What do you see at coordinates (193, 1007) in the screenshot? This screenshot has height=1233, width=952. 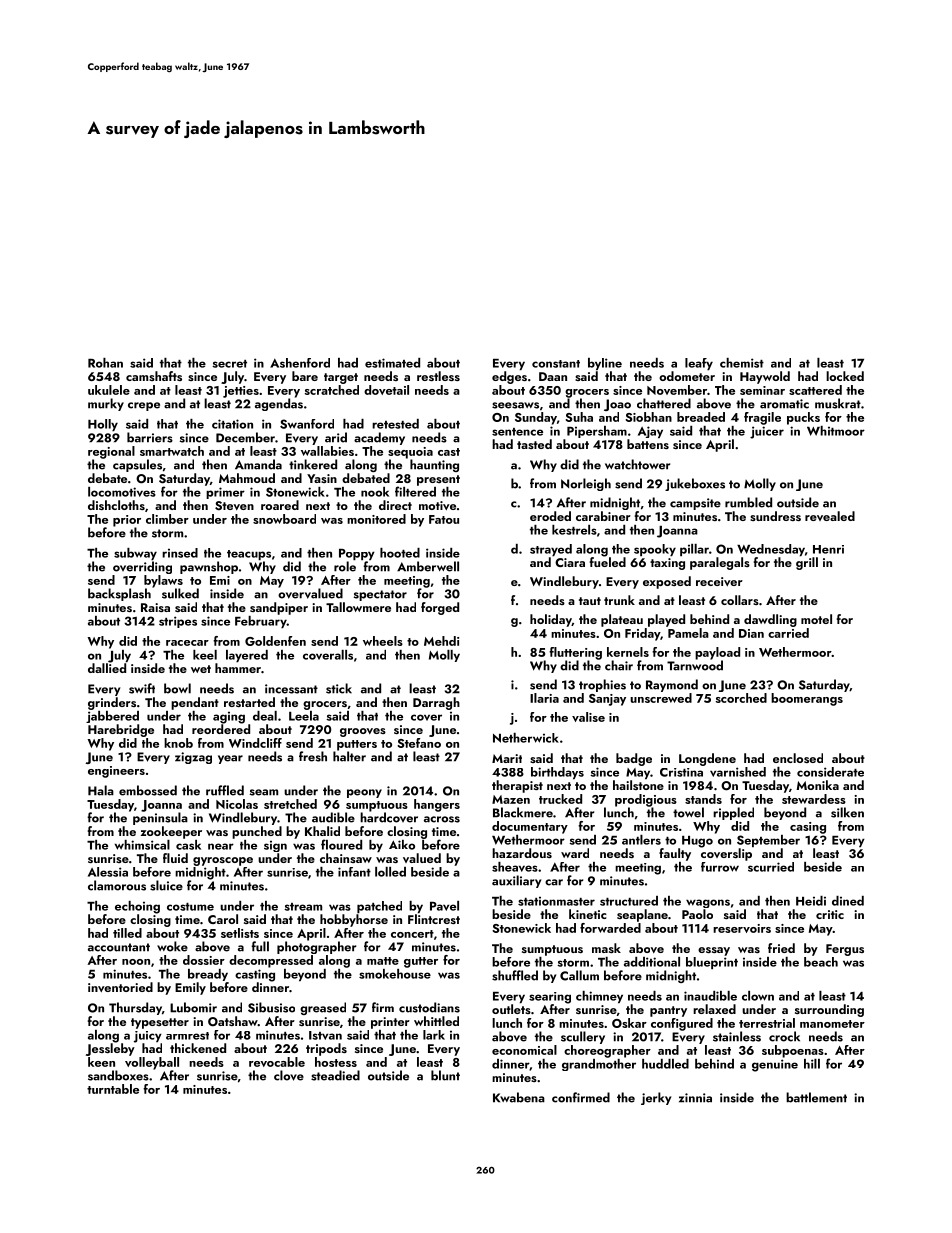 I see `Lubomir` at bounding box center [193, 1007].
